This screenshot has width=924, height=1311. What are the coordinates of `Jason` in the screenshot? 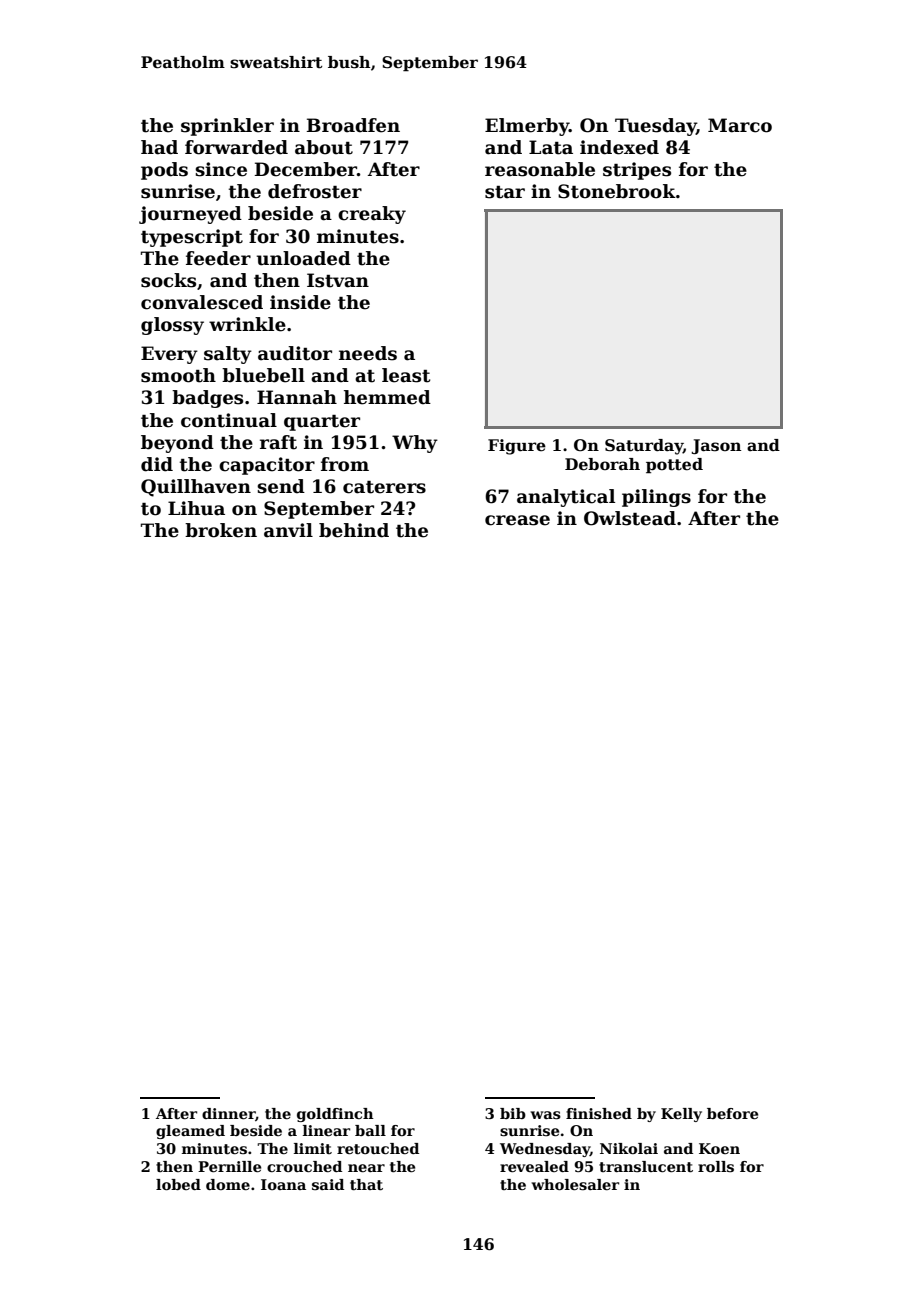 It's located at (716, 446).
